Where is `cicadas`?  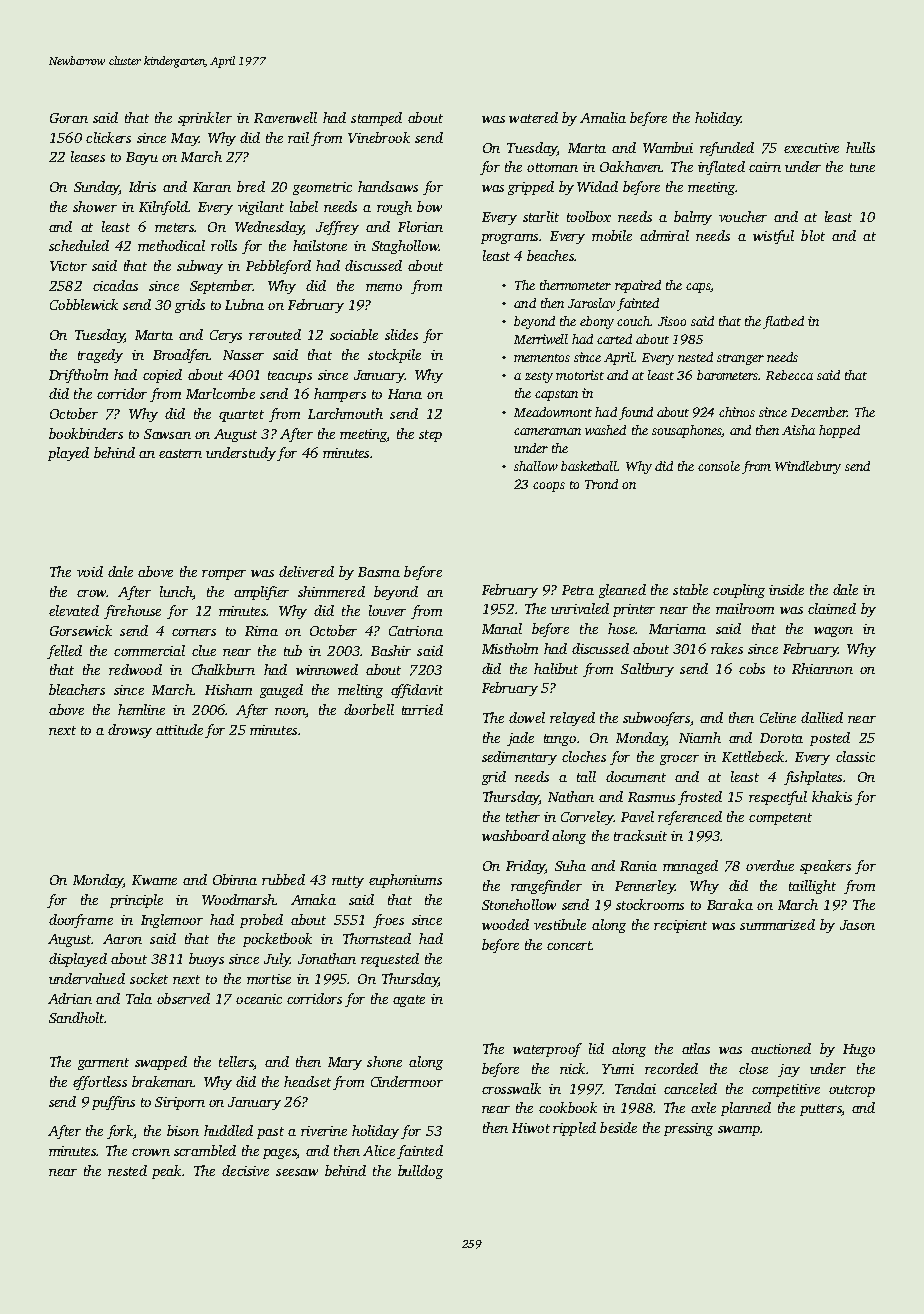 cicadas is located at coordinates (115, 285).
